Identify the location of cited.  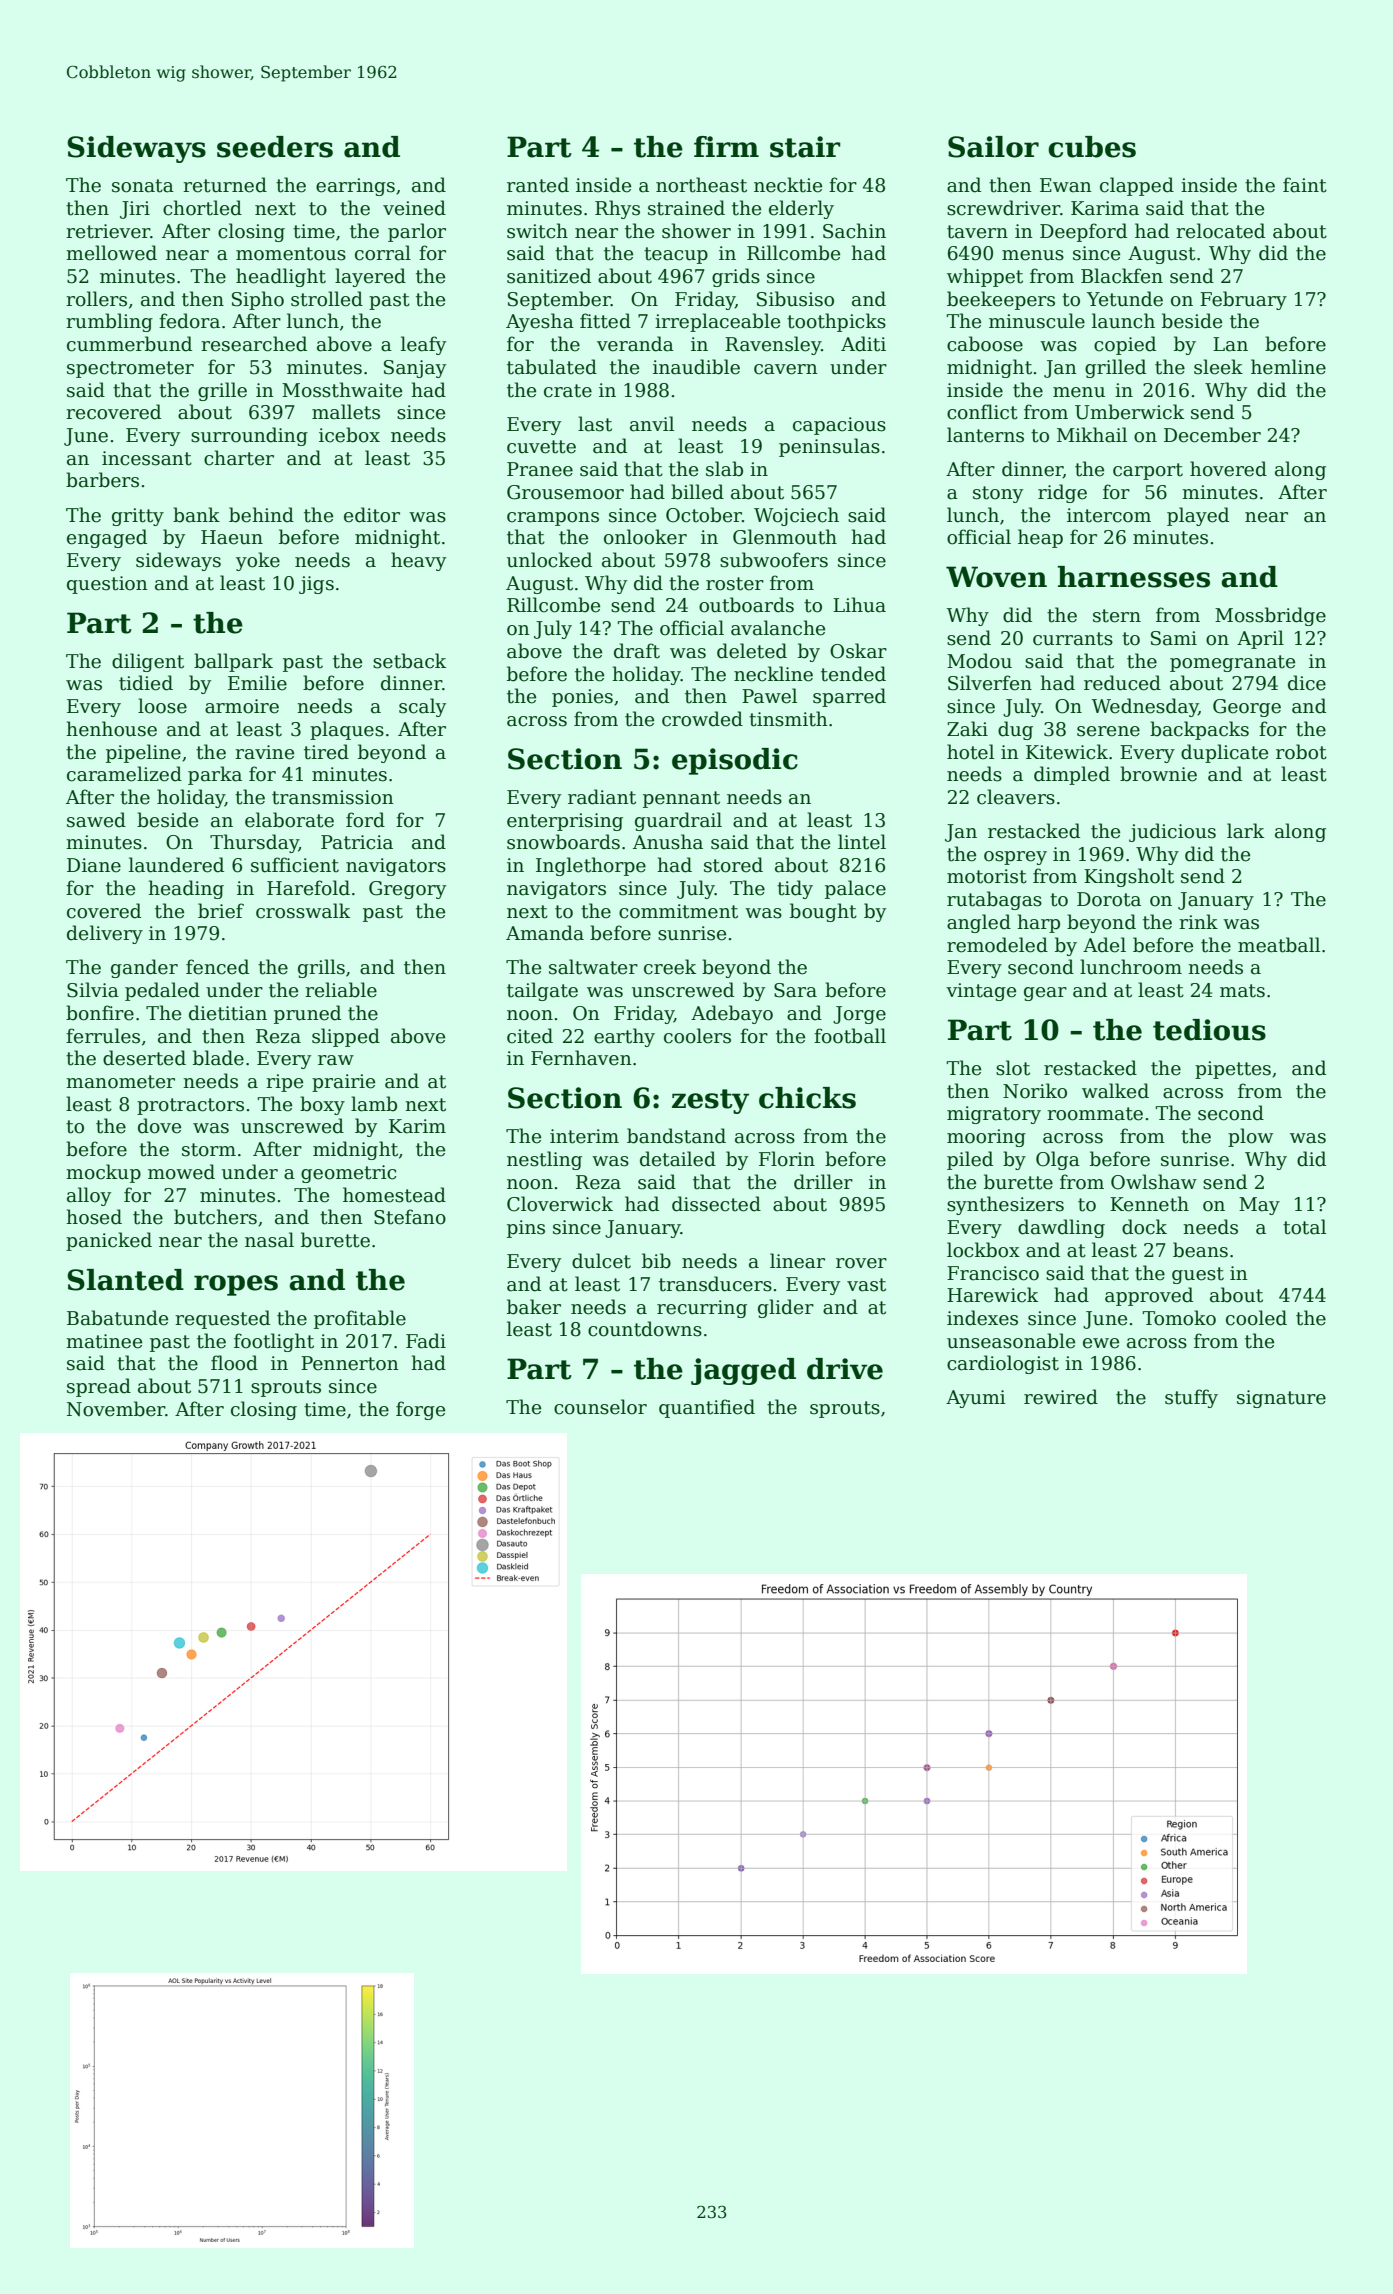
(530, 1036).
